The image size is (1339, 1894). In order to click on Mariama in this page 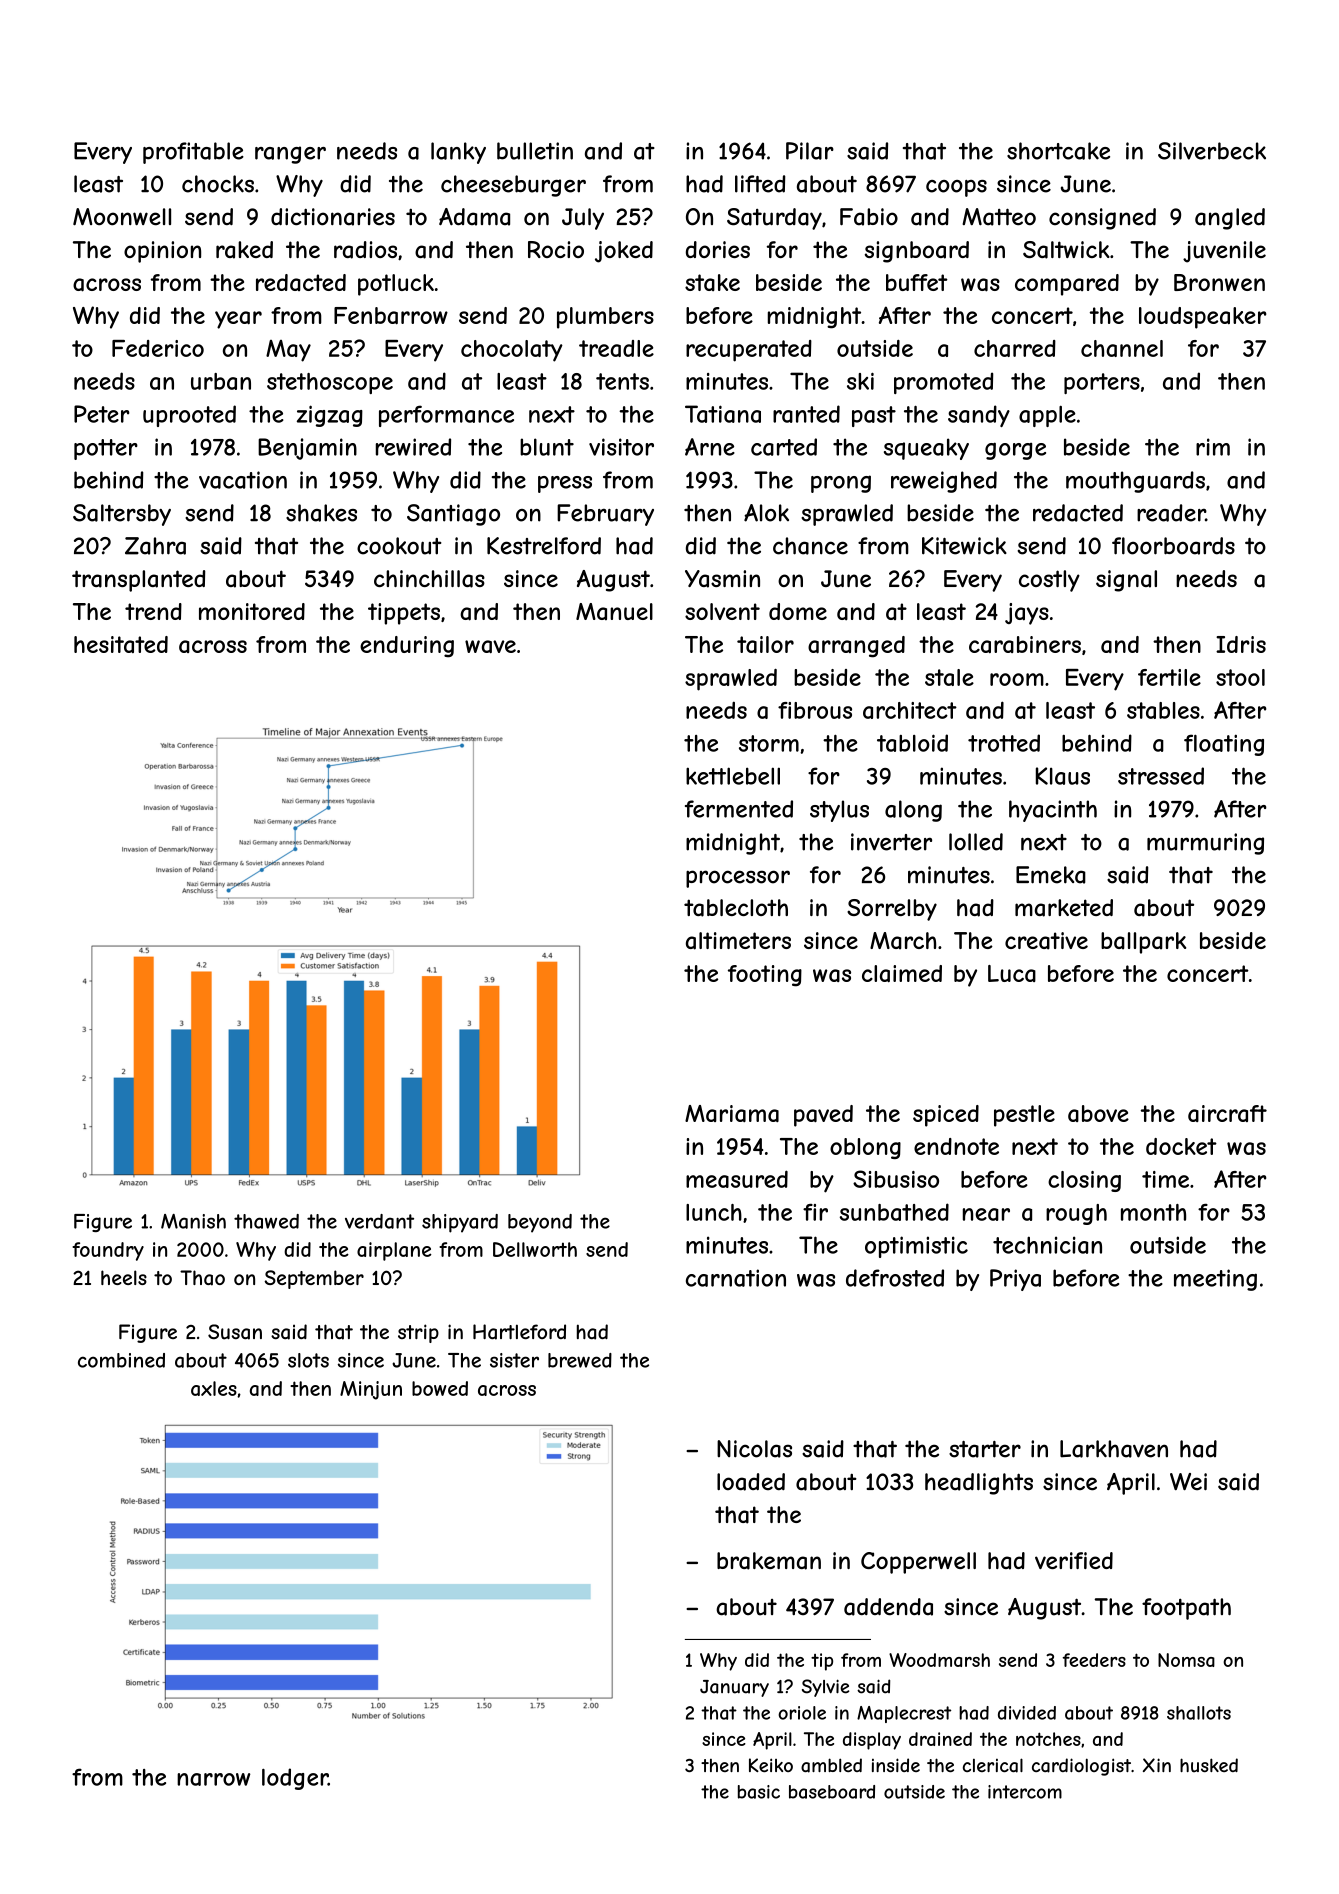, I will do `click(732, 1113)`.
